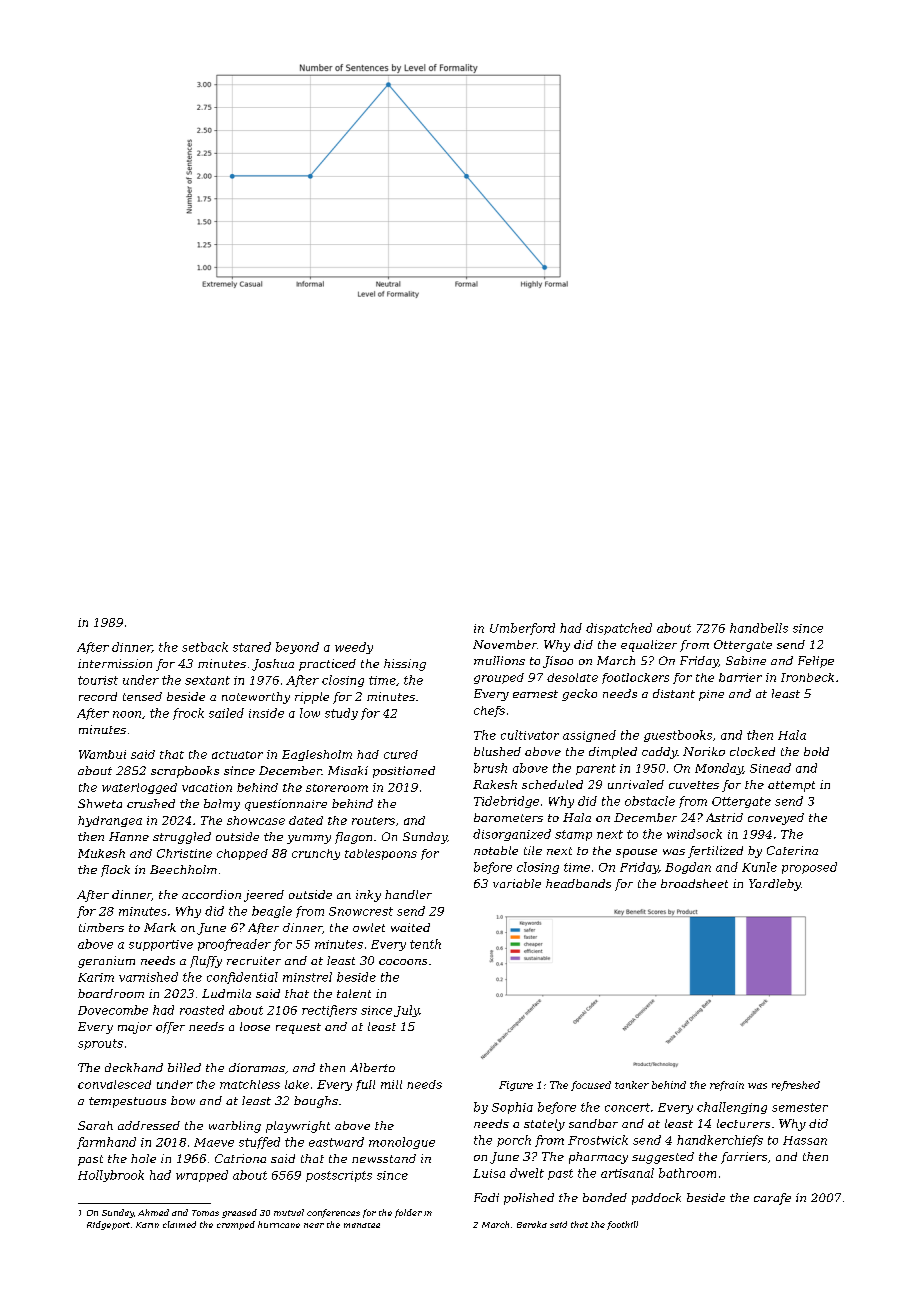  What do you see at coordinates (100, 1044) in the page?
I see `sprouts` at bounding box center [100, 1044].
